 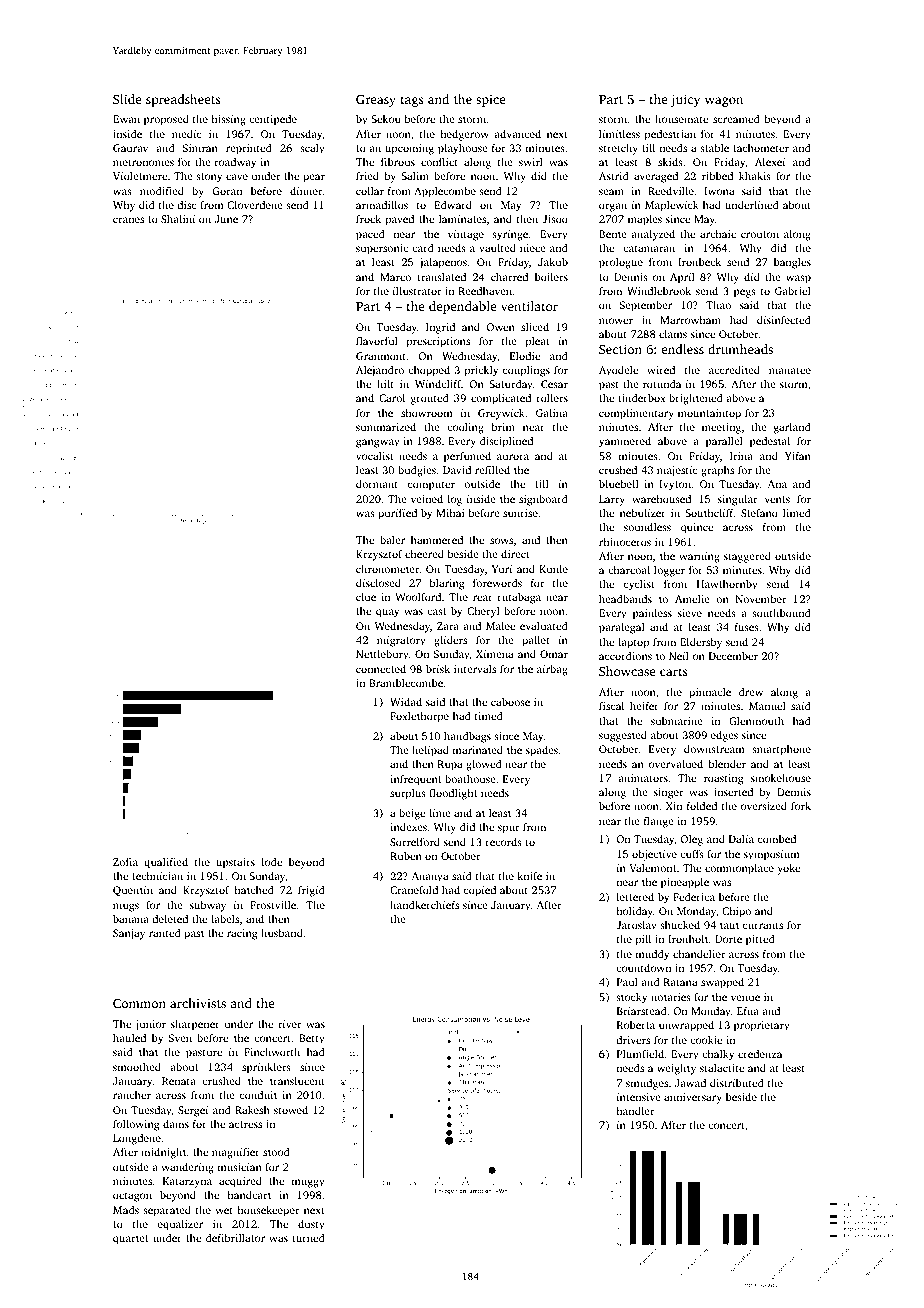 What do you see at coordinates (756, 721) in the page?
I see `Glenmouth` at bounding box center [756, 721].
